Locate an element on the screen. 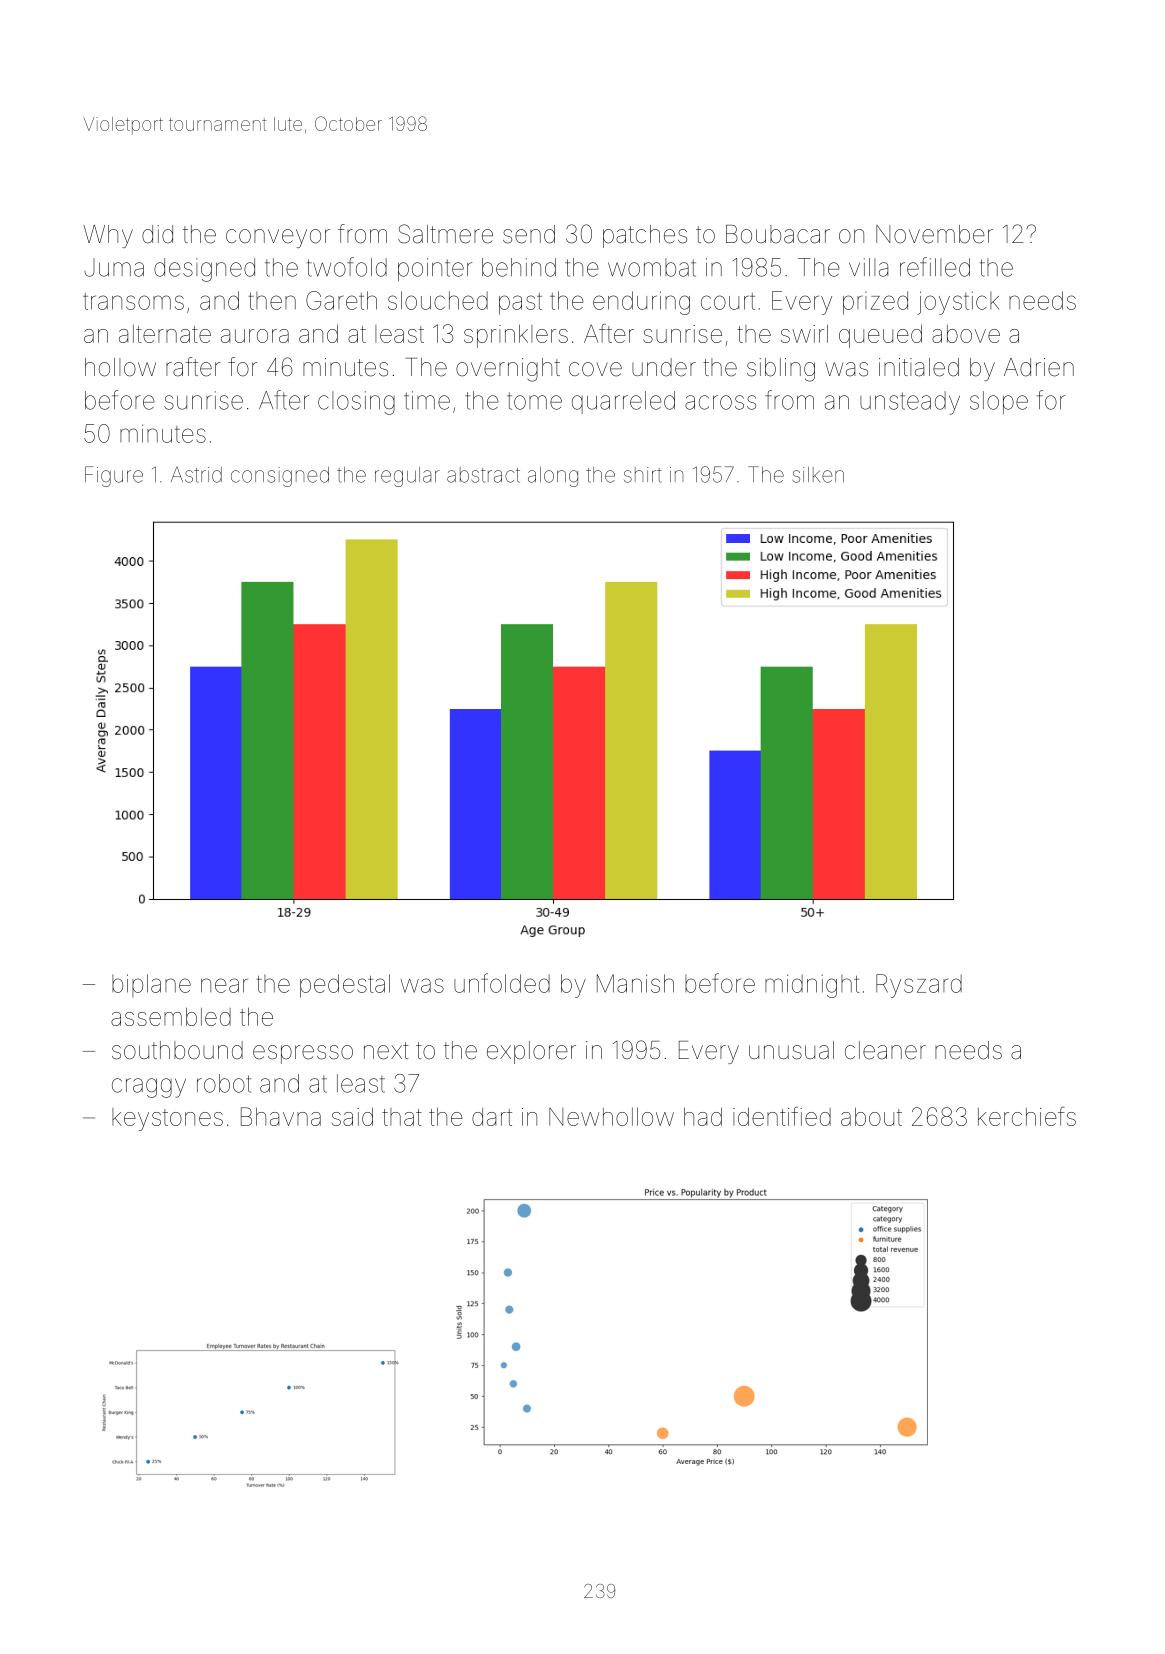  Adrien is located at coordinates (1039, 367).
